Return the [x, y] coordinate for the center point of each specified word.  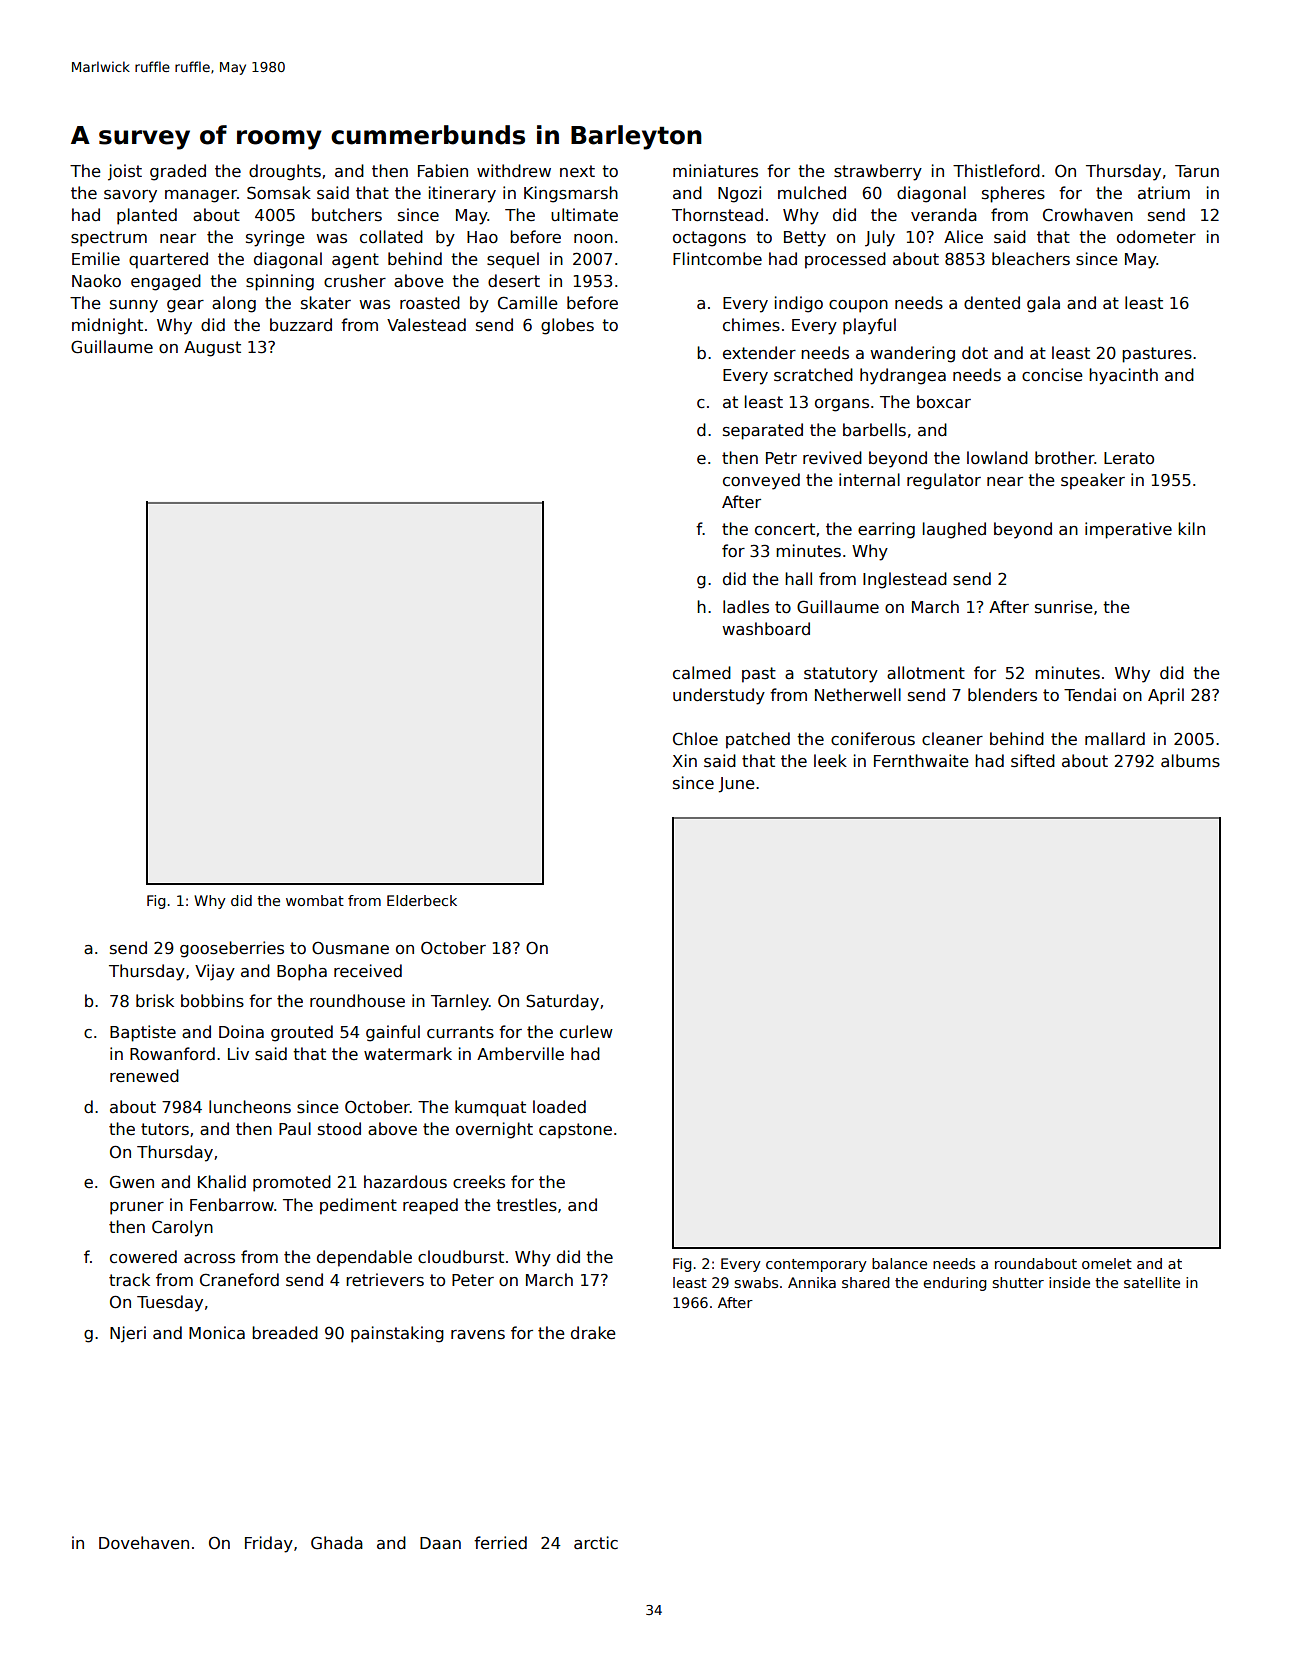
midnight [107, 326]
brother [1065, 457]
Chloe [695, 739]
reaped [430, 1206]
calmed [702, 673]
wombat [315, 900]
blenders [1002, 695]
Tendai [1090, 695]
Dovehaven [144, 1543]
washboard [766, 629]
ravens [478, 1335]
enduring [955, 1284]
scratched [813, 375]
